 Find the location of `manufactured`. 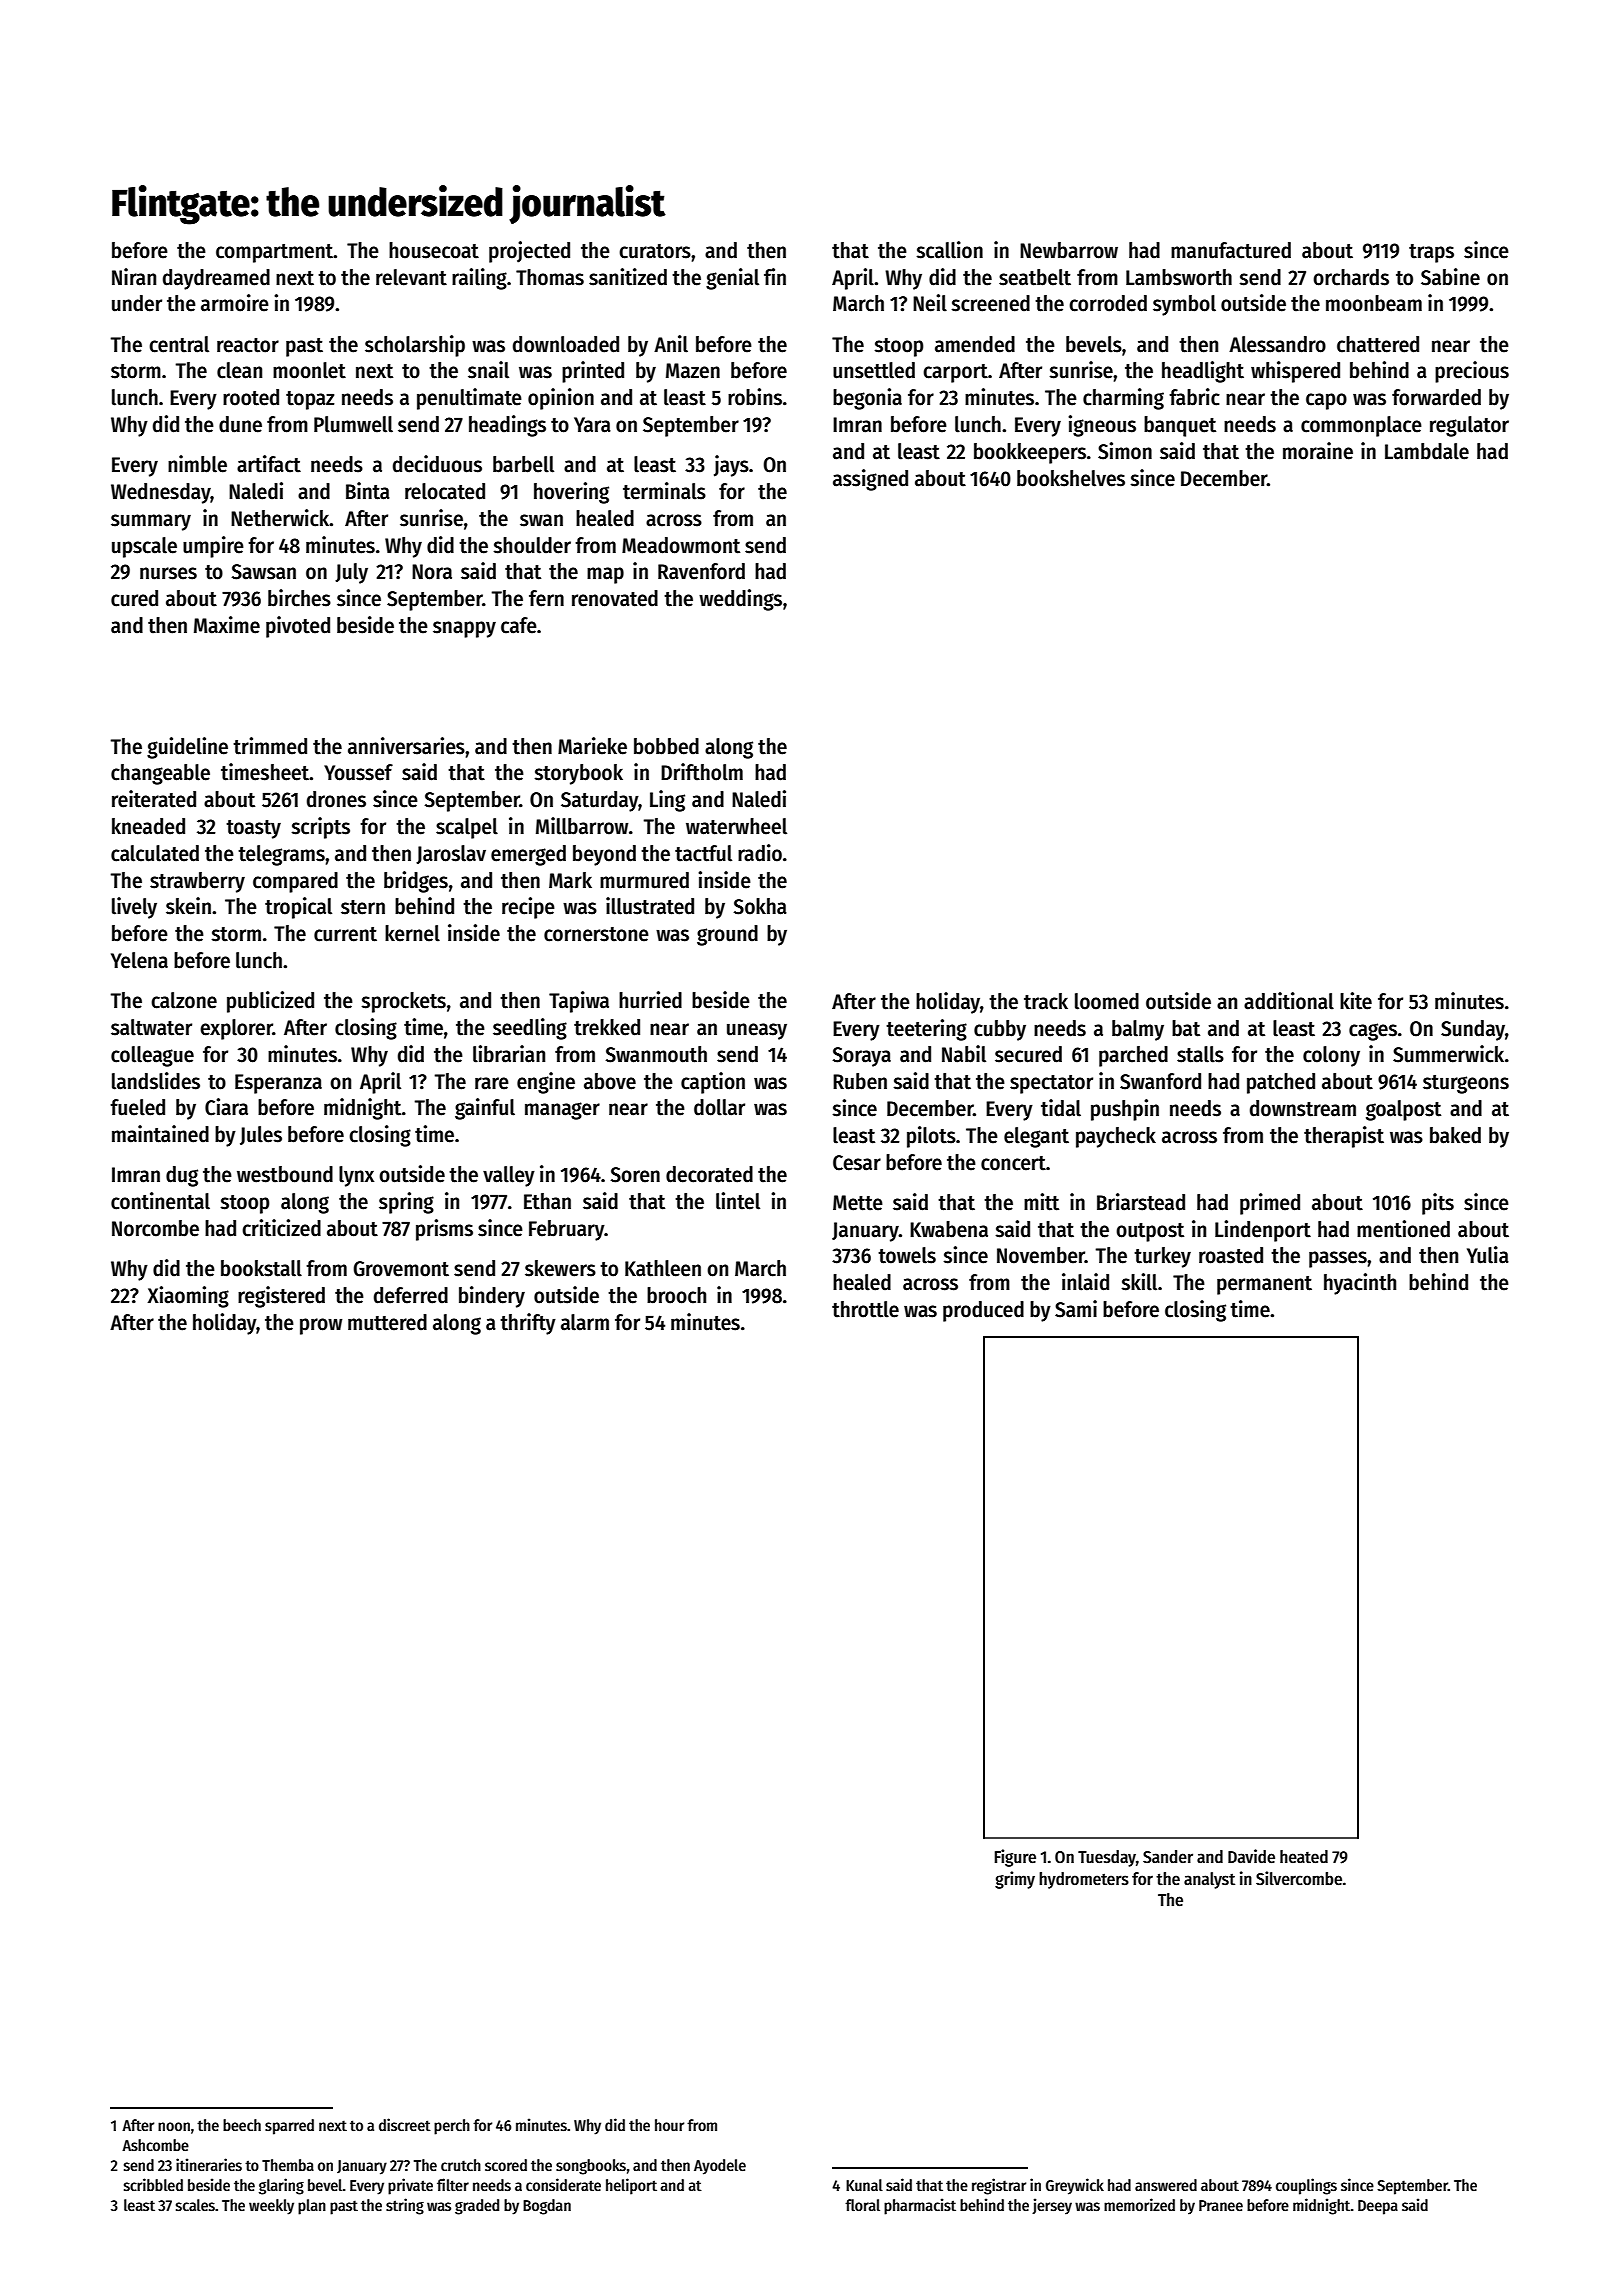

manufactured is located at coordinates (1231, 250).
